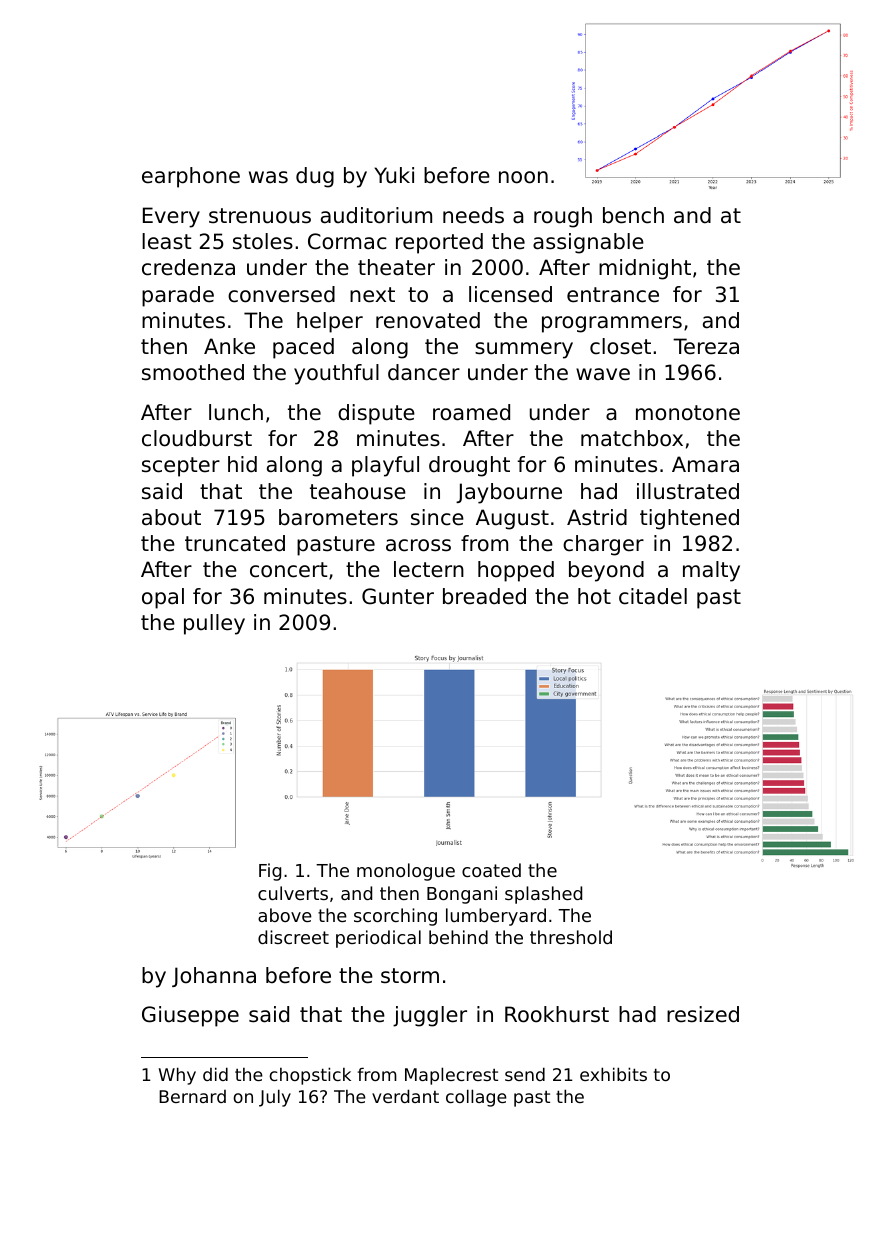 This screenshot has height=1251, width=882. Describe the element at coordinates (214, 624) in the screenshot. I see `pulley` at that location.
